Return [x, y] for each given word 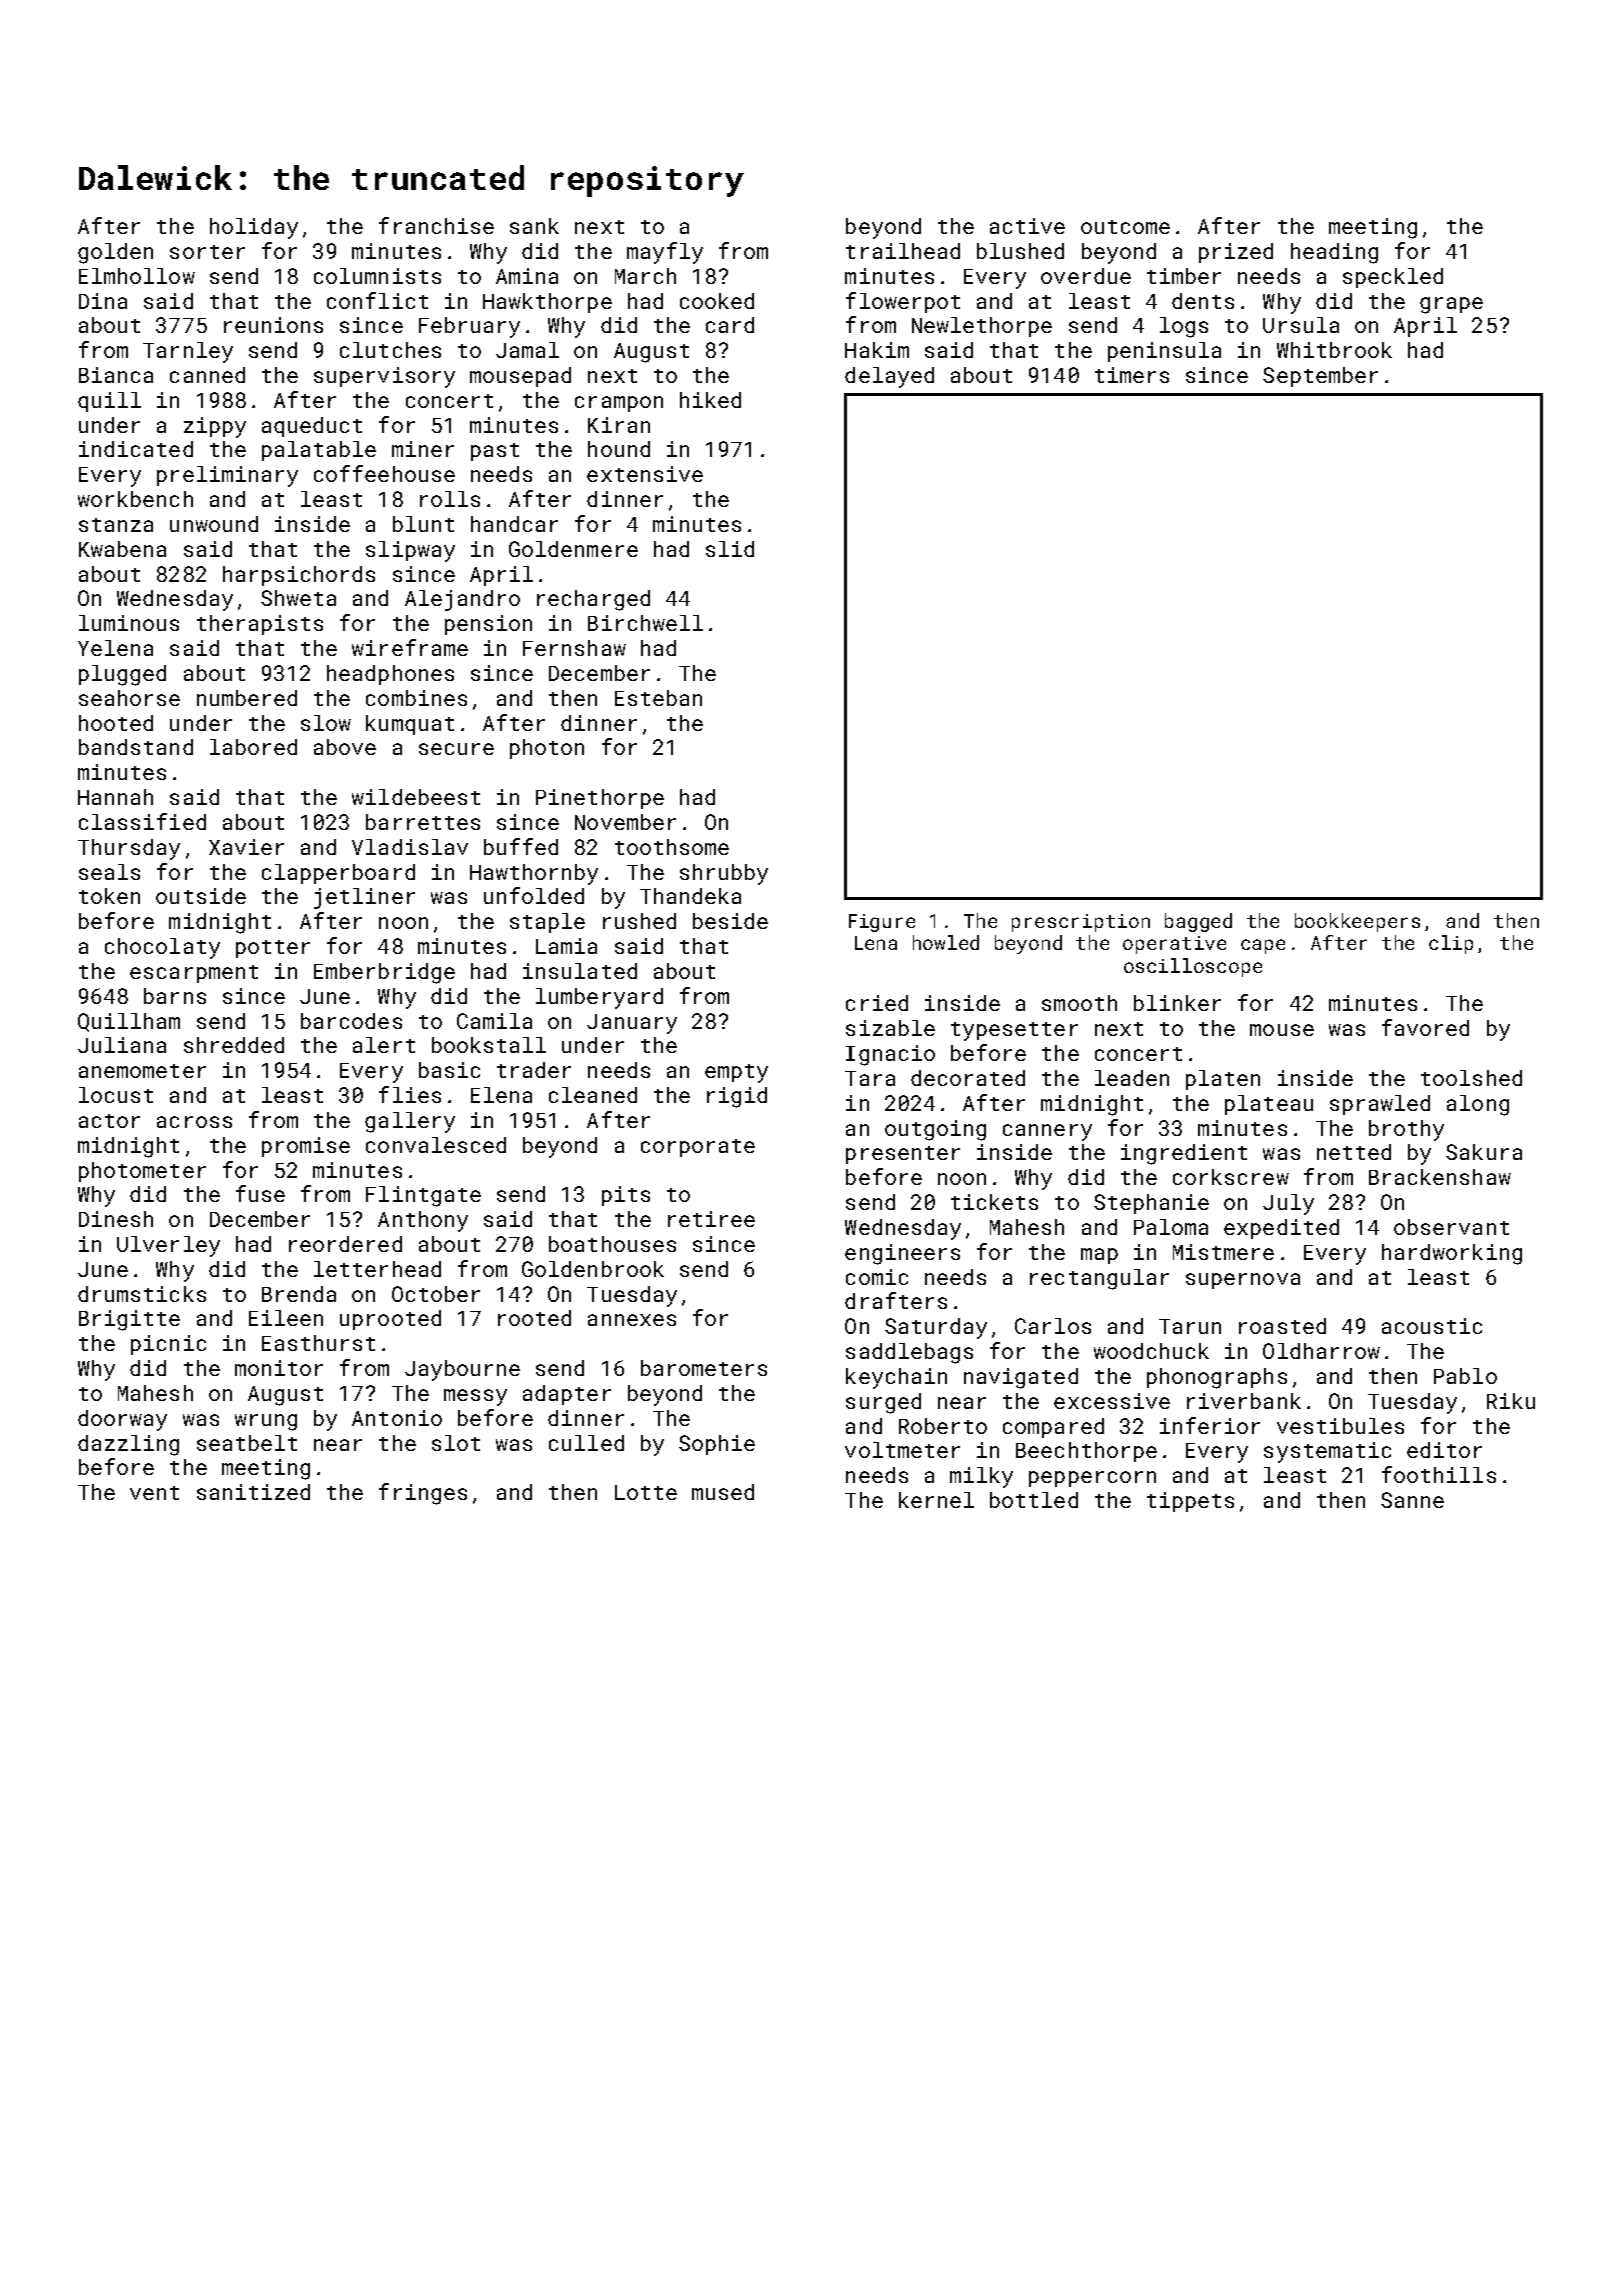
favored [1425, 1027]
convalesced [436, 1145]
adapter [567, 1395]
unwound [214, 524]
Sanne [1412, 1500]
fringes [423, 1494]
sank [534, 226]
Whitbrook [1334, 350]
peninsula [1164, 352]
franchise [436, 225]
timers [1132, 375]
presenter [903, 1155]
